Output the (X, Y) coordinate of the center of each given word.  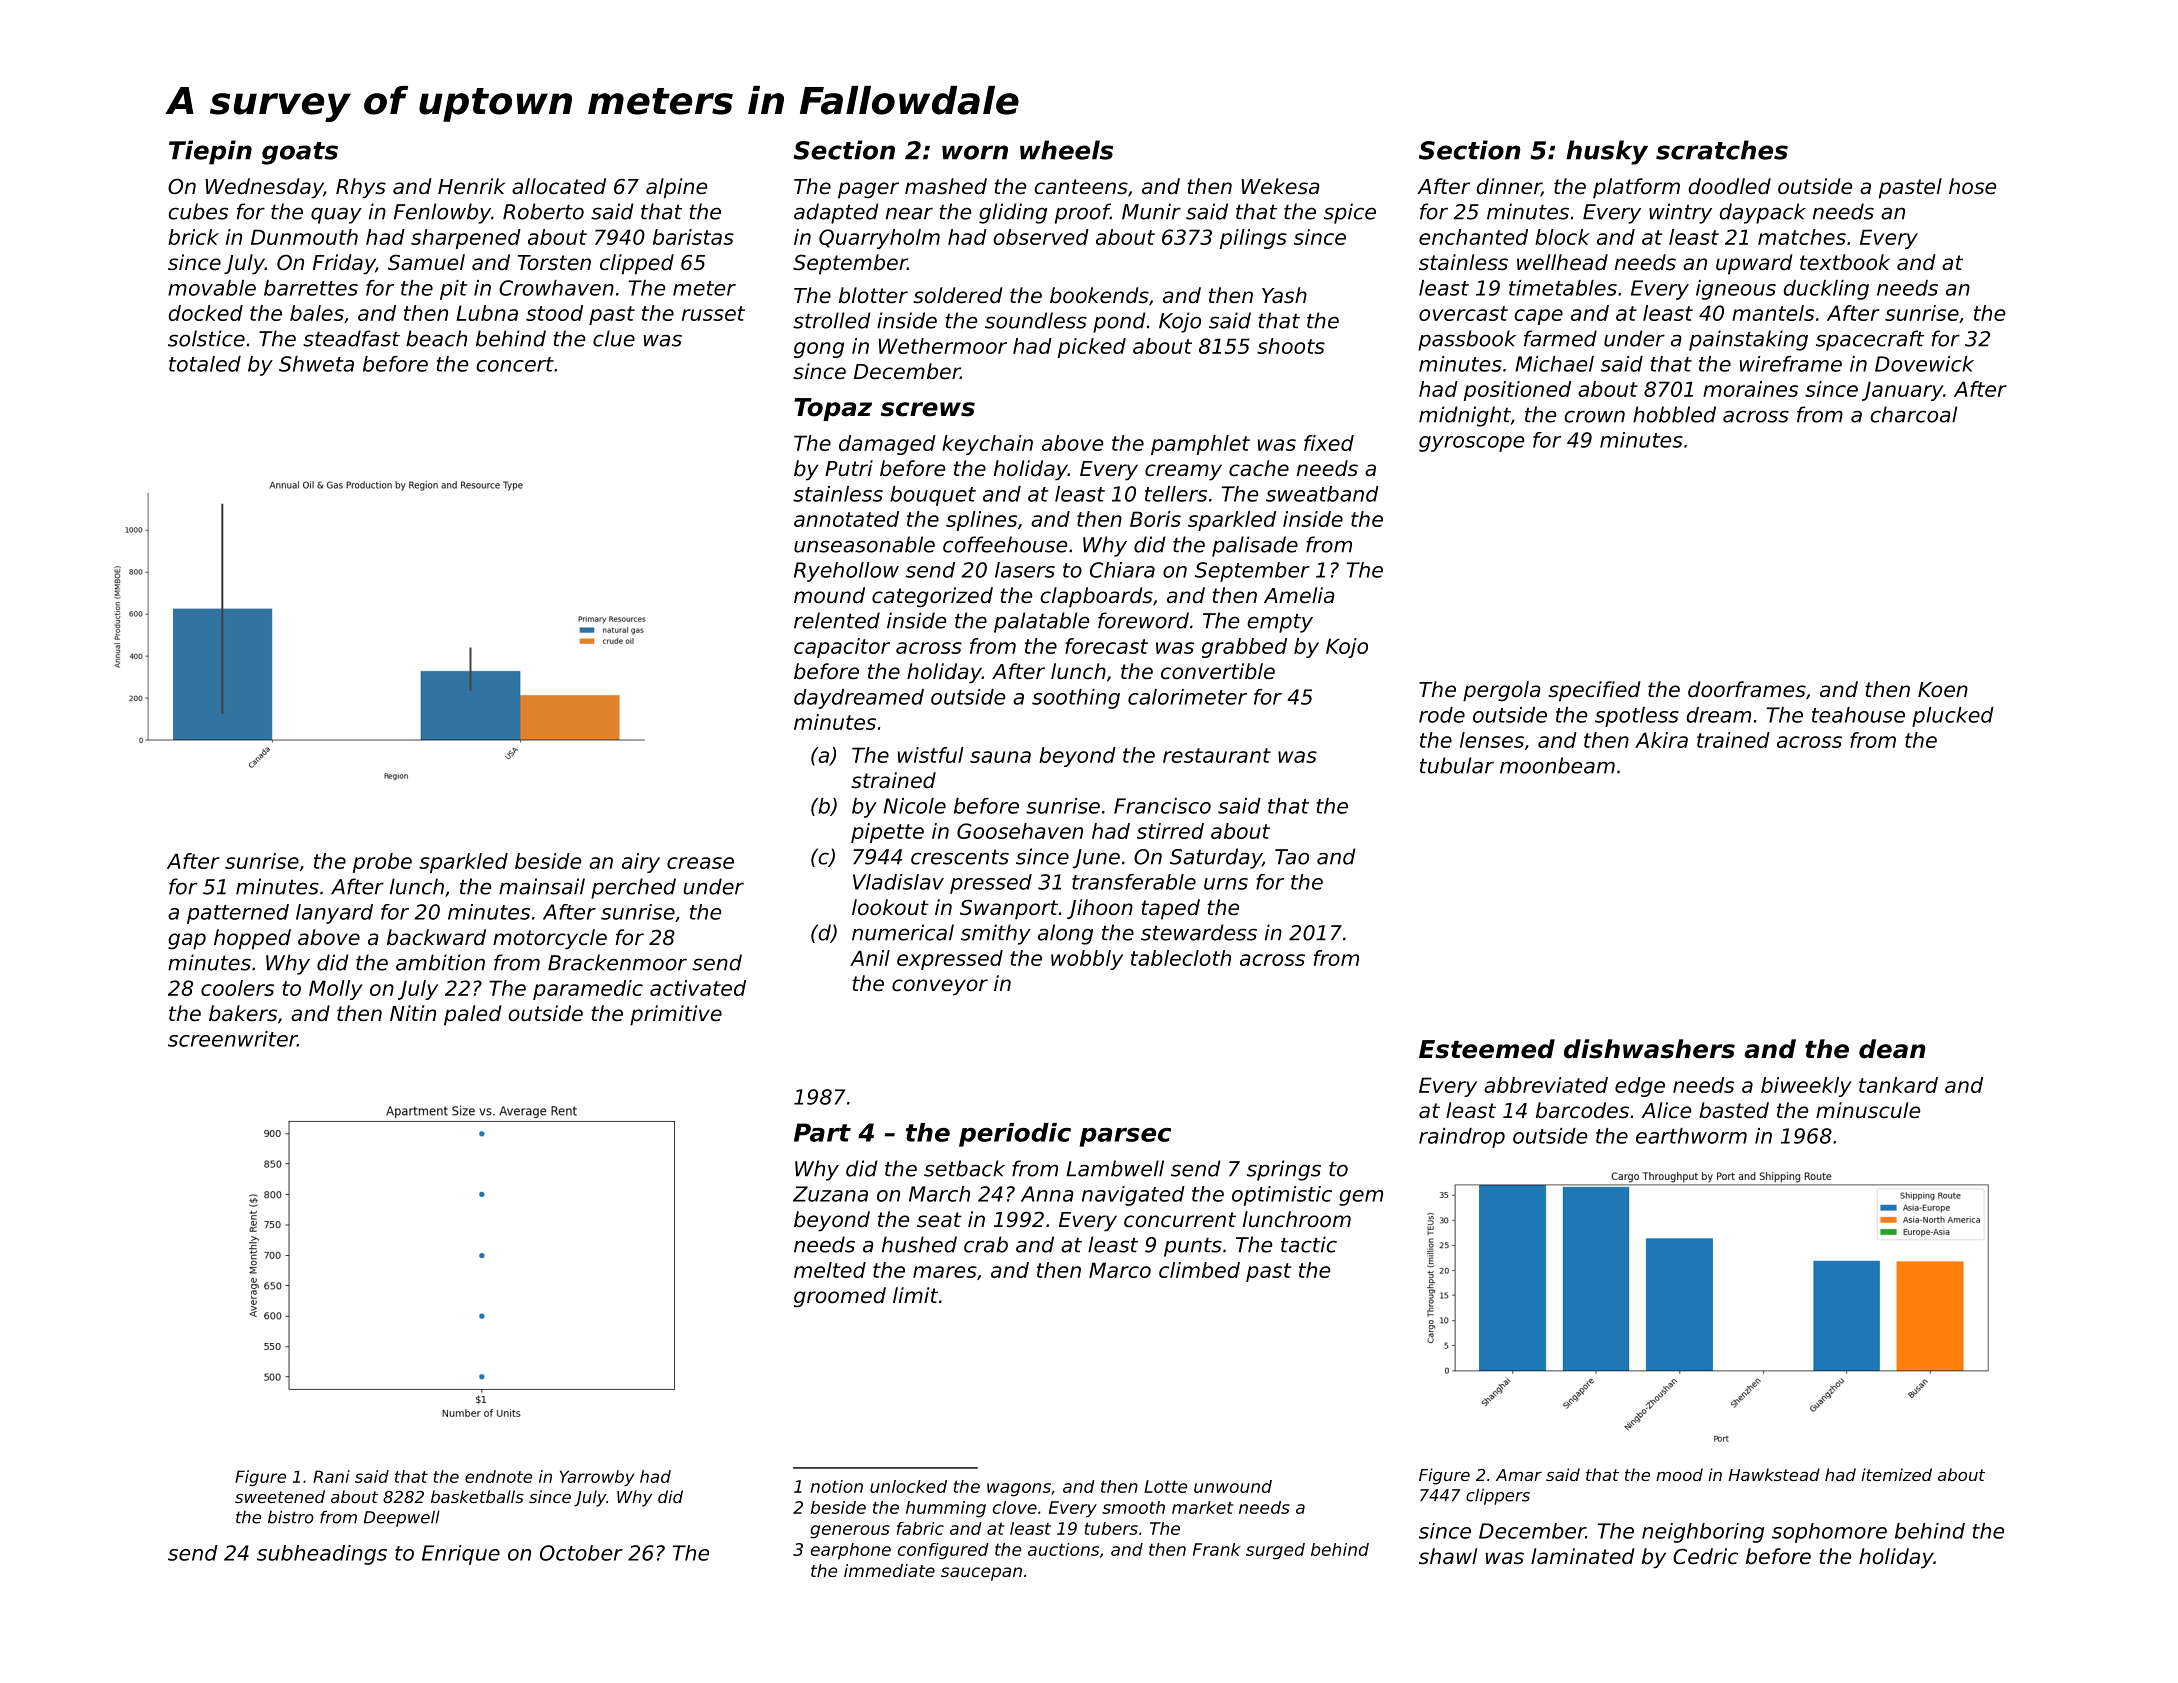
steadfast (351, 338)
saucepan (981, 1574)
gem (1361, 1198)
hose (1972, 186)
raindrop (1462, 1138)
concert (515, 364)
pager (868, 190)
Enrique (461, 1555)
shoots (1291, 346)
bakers (243, 1013)
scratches (1722, 150)
